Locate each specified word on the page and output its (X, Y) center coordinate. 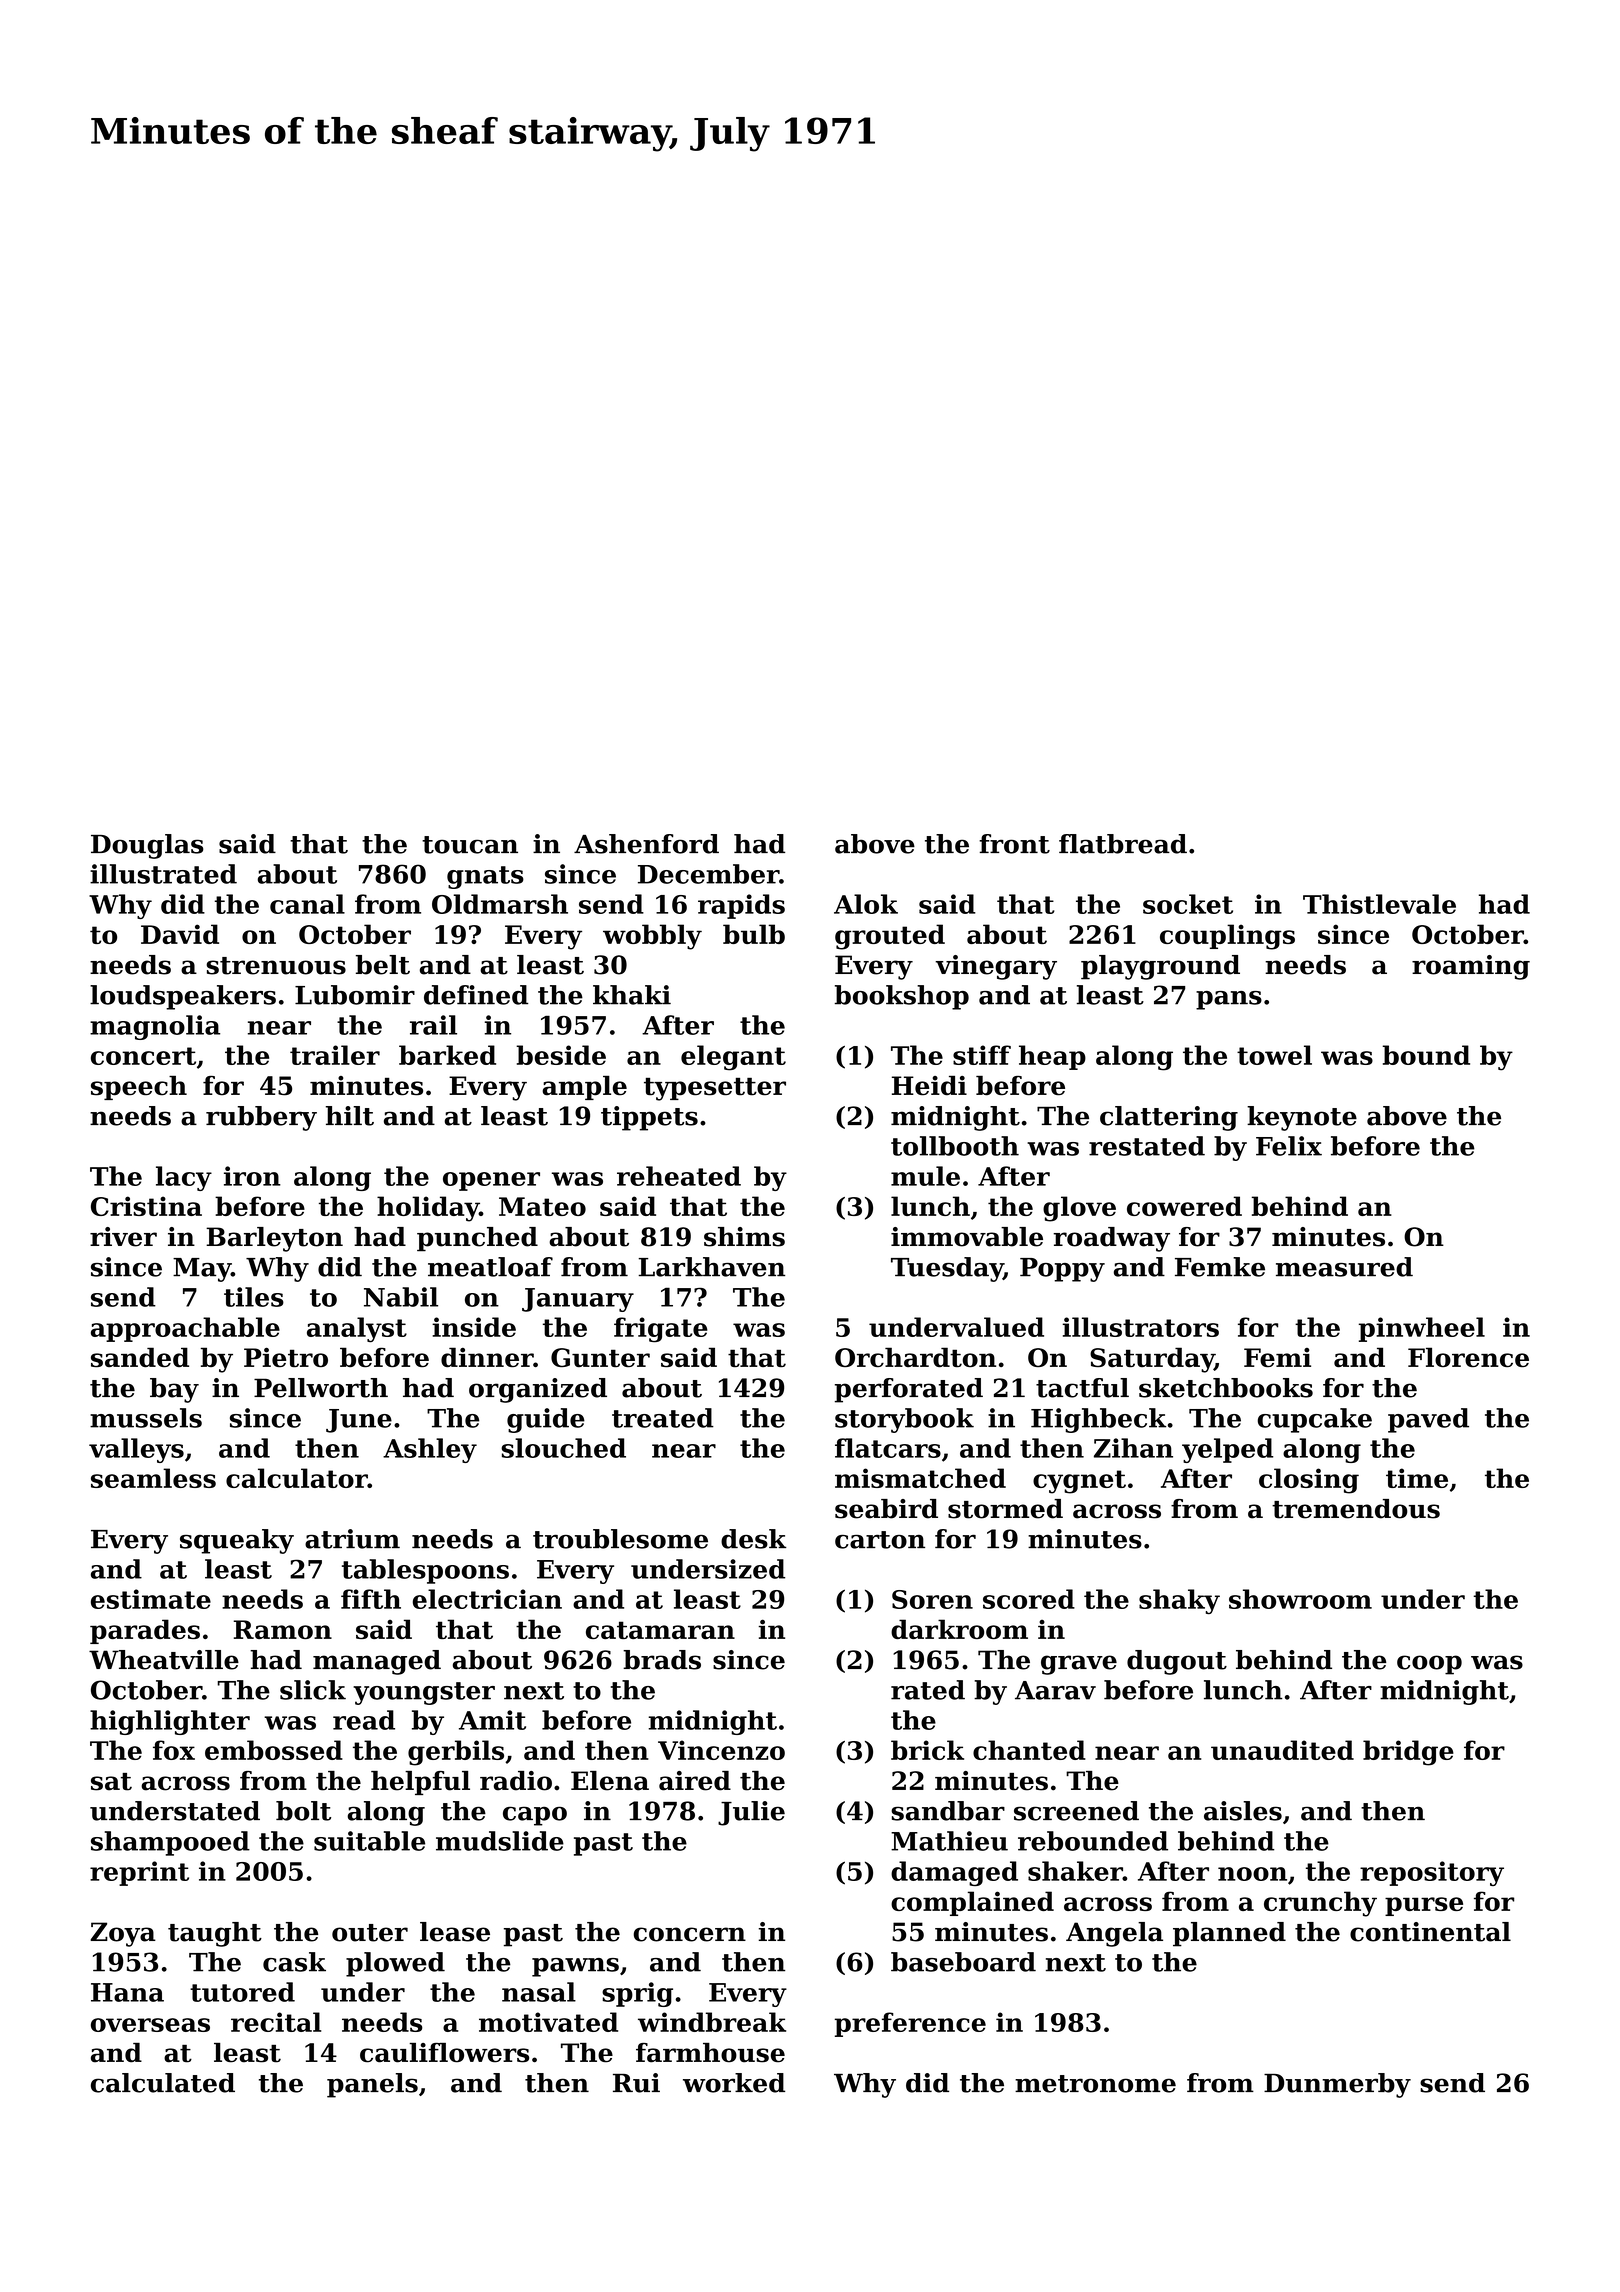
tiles (254, 1297)
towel (1274, 1055)
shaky (1179, 1601)
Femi (1277, 1357)
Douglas (147, 846)
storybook (904, 1420)
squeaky (237, 1541)
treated (663, 1418)
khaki (632, 995)
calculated (163, 2083)
